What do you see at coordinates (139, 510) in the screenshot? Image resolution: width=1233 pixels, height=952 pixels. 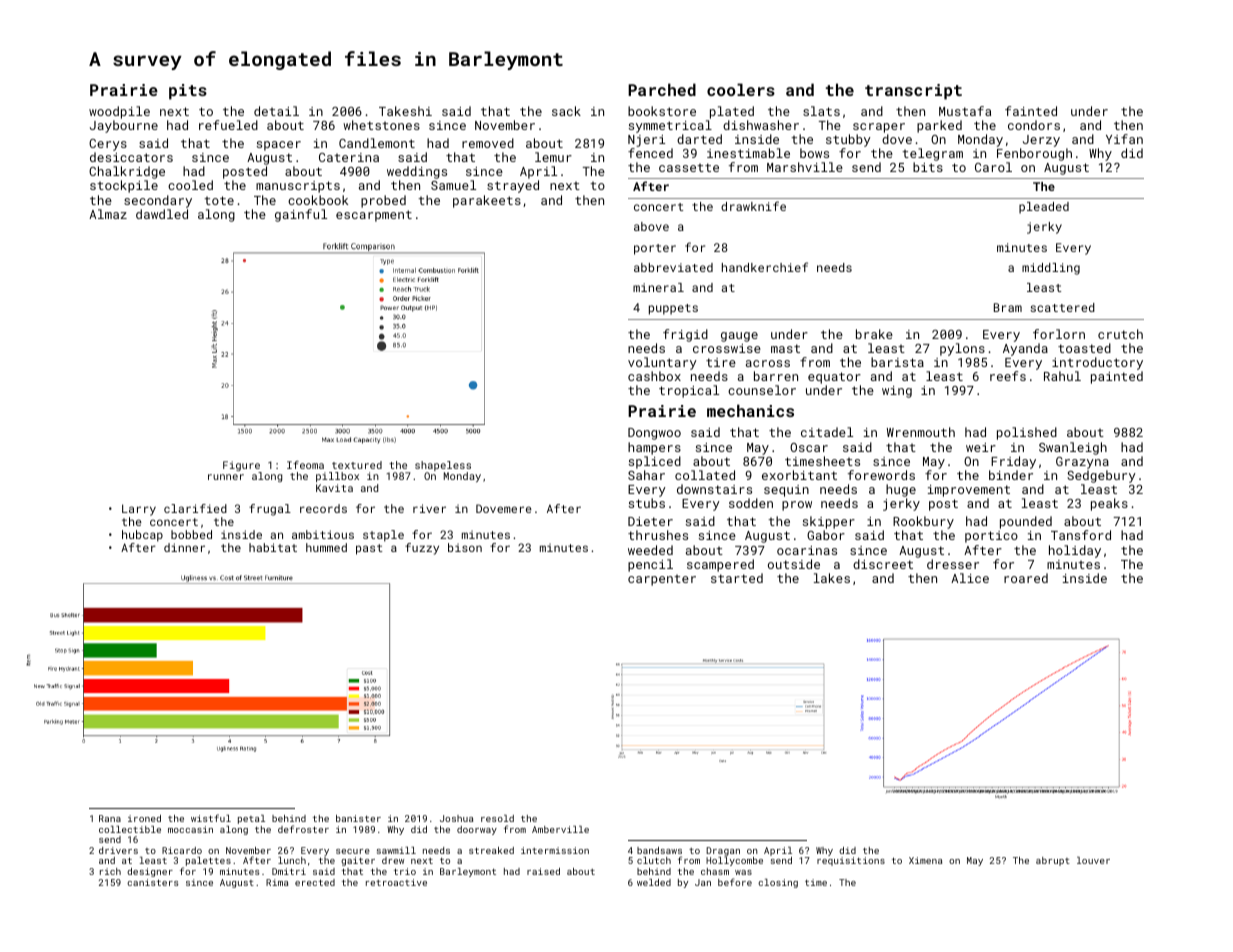 I see `Larry` at bounding box center [139, 510].
